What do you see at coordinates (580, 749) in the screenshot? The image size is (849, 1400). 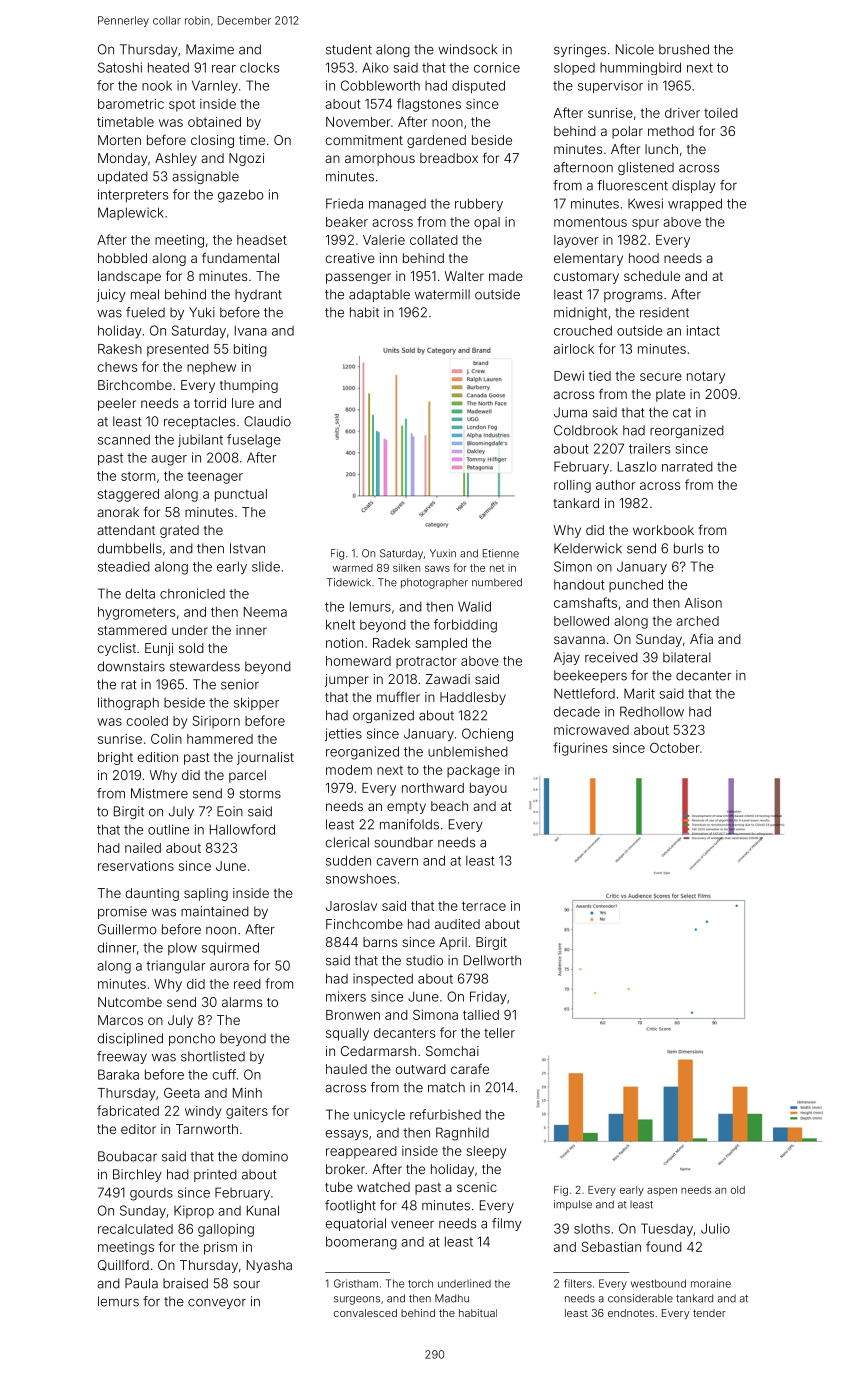 I see `figurines` at bounding box center [580, 749].
